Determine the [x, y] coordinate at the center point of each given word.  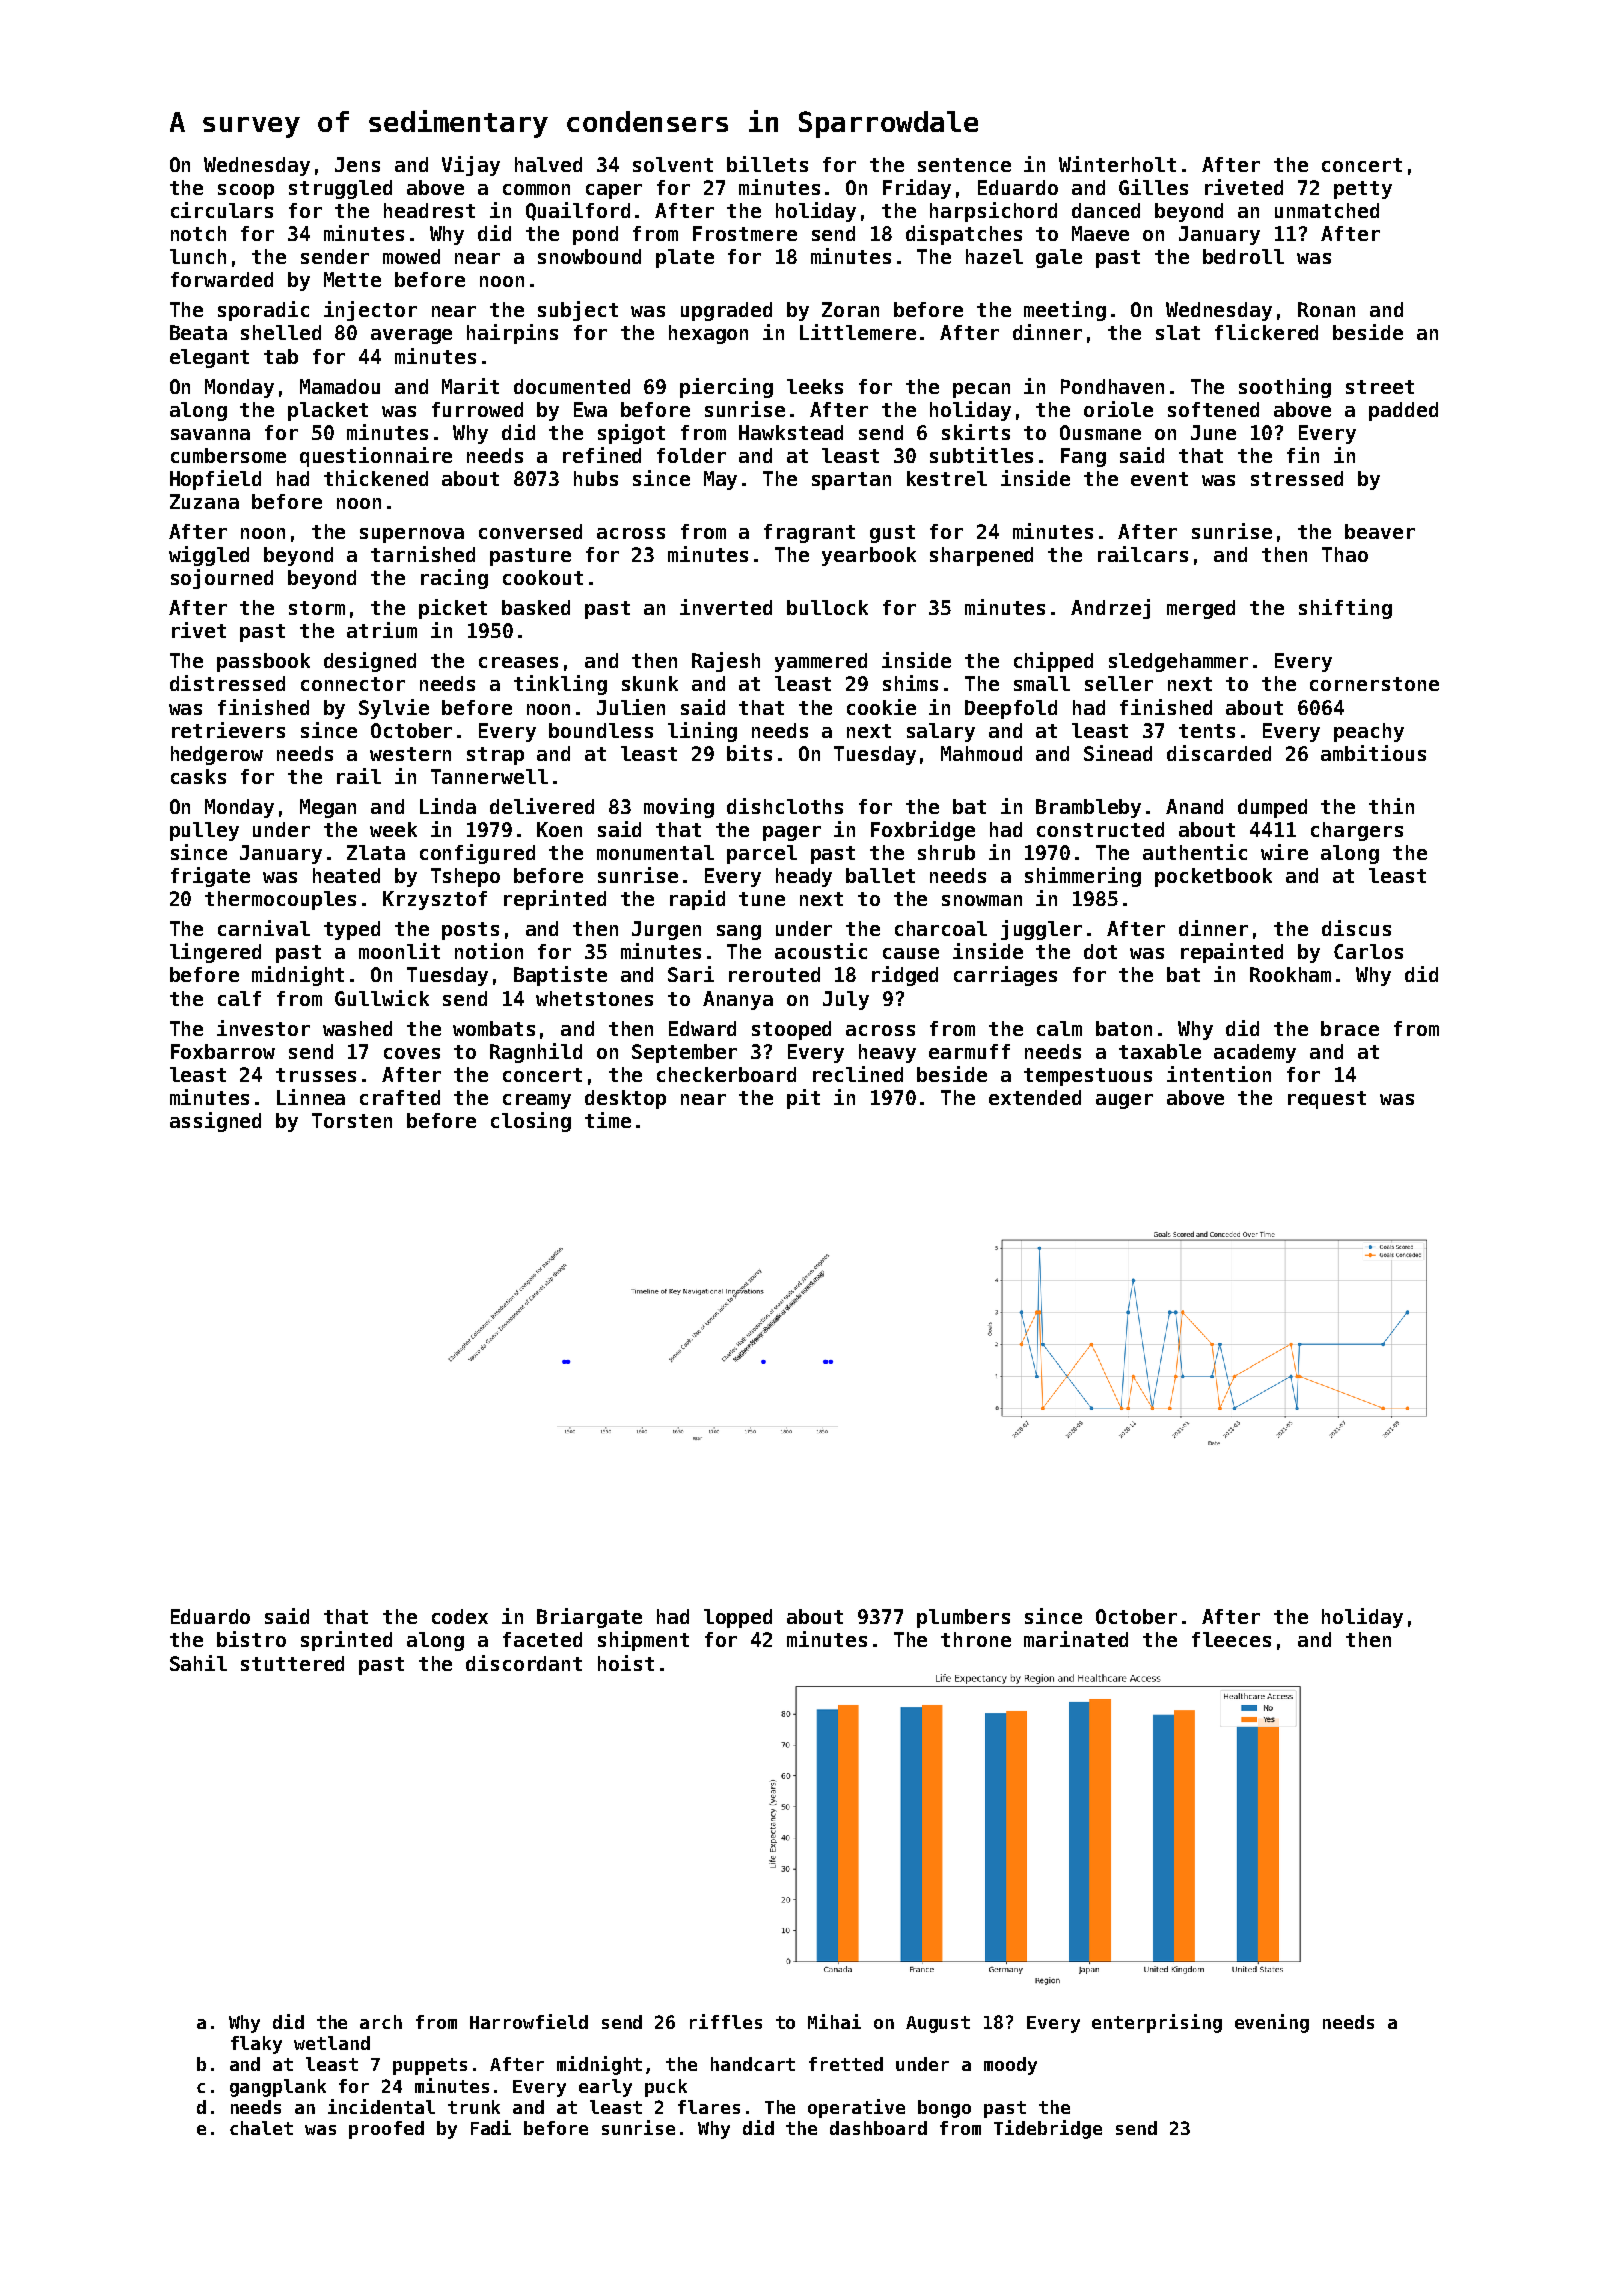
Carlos [1368, 951]
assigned [215, 1122]
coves [412, 1053]
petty [1363, 190]
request [1327, 1100]
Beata [198, 332]
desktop [625, 1099]
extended [1035, 1097]
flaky [256, 2045]
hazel [994, 256]
